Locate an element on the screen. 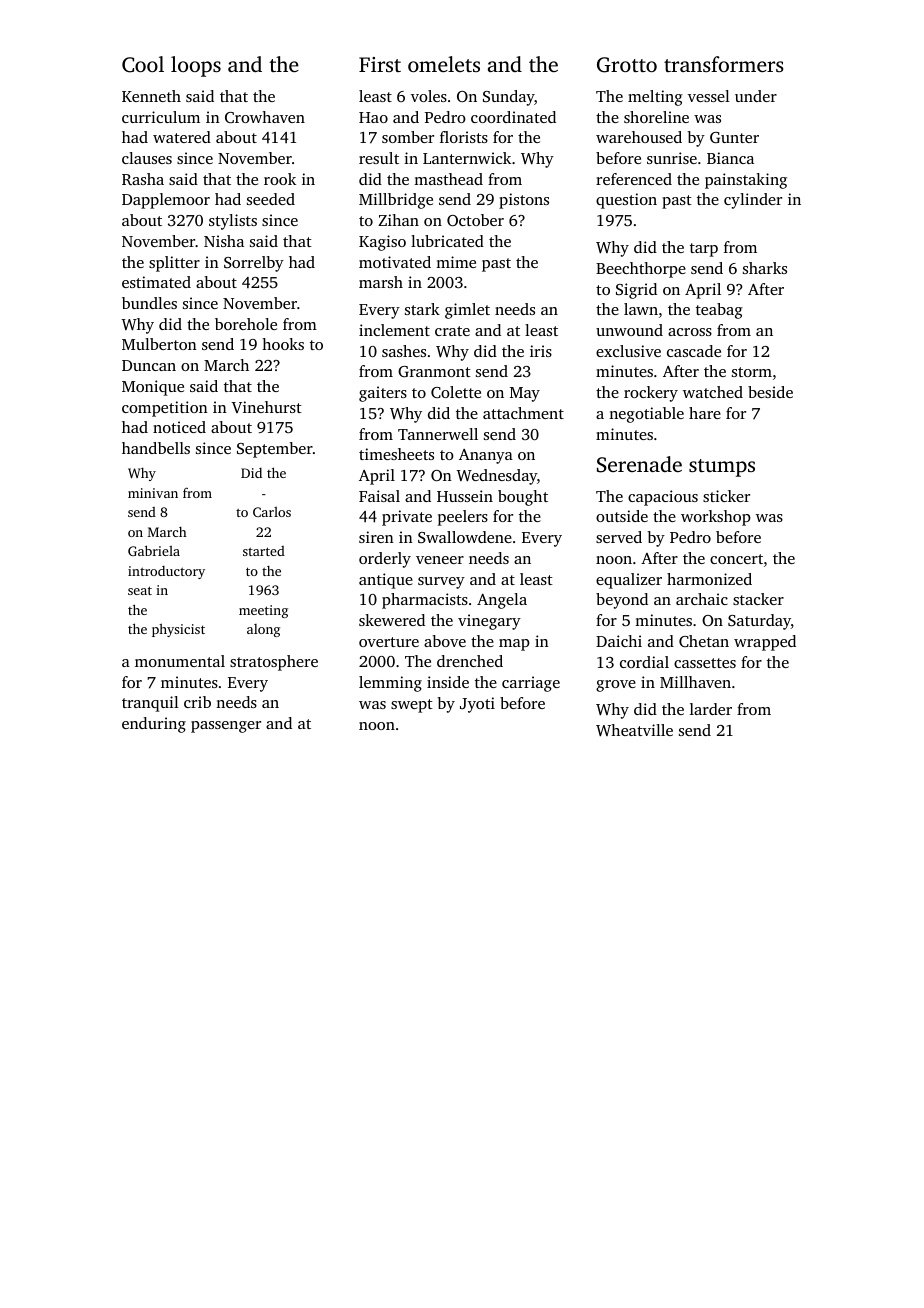  hooks is located at coordinates (283, 344).
